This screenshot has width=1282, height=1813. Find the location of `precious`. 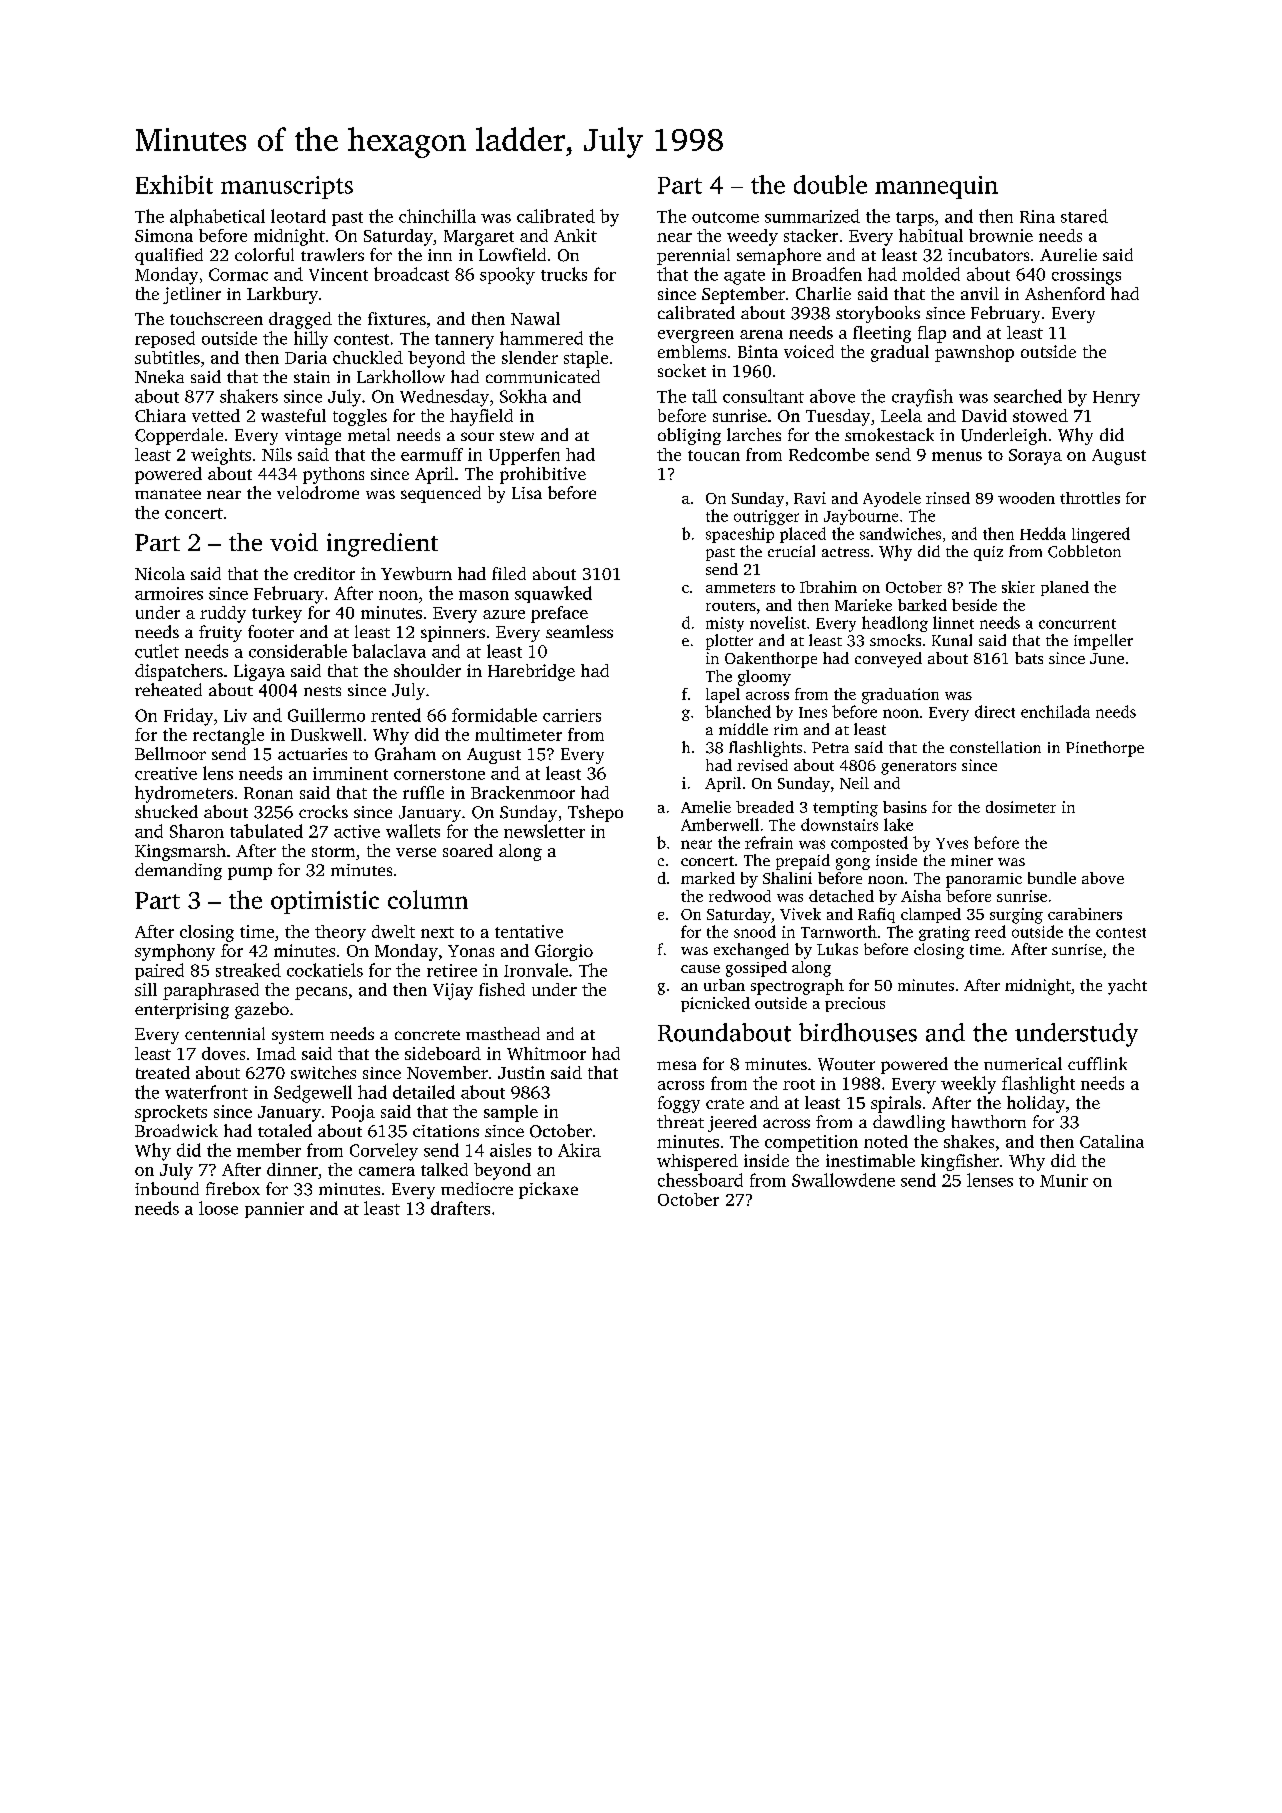

precious is located at coordinates (855, 1004).
